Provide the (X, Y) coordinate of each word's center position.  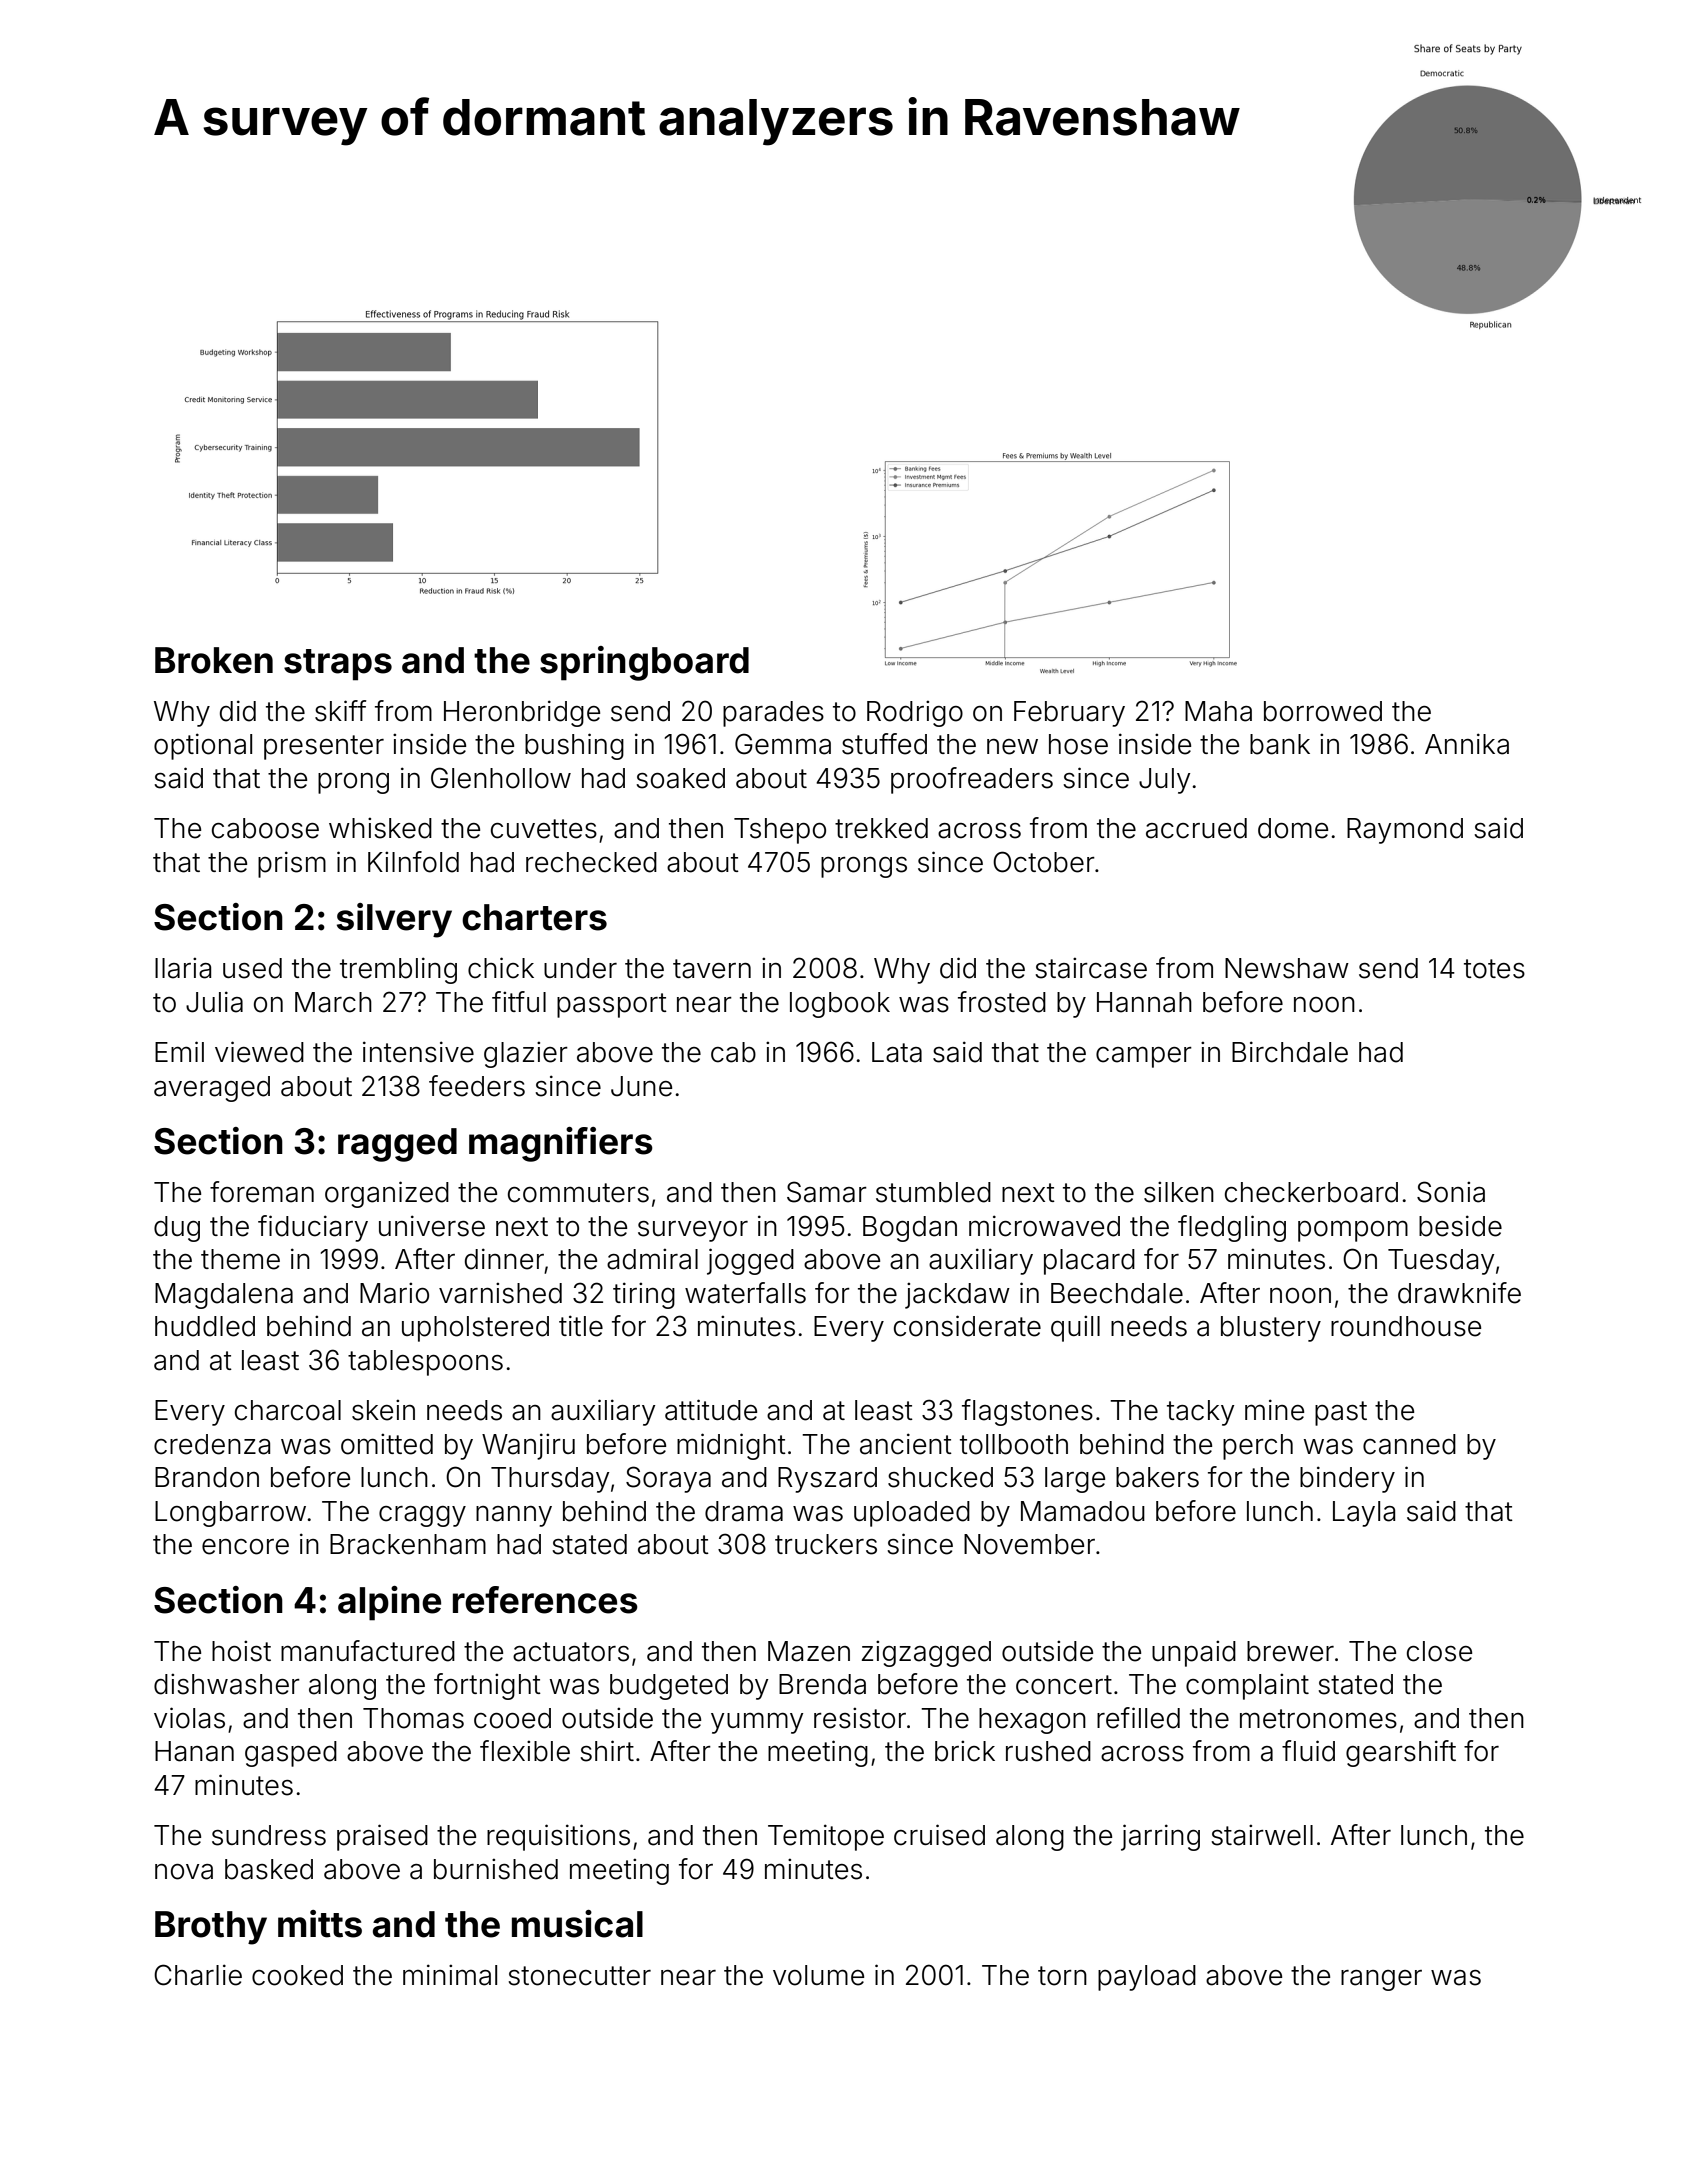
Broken (214, 660)
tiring (644, 1295)
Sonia (1451, 1192)
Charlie (198, 1975)
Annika (1467, 744)
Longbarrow (230, 1514)
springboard (644, 663)
